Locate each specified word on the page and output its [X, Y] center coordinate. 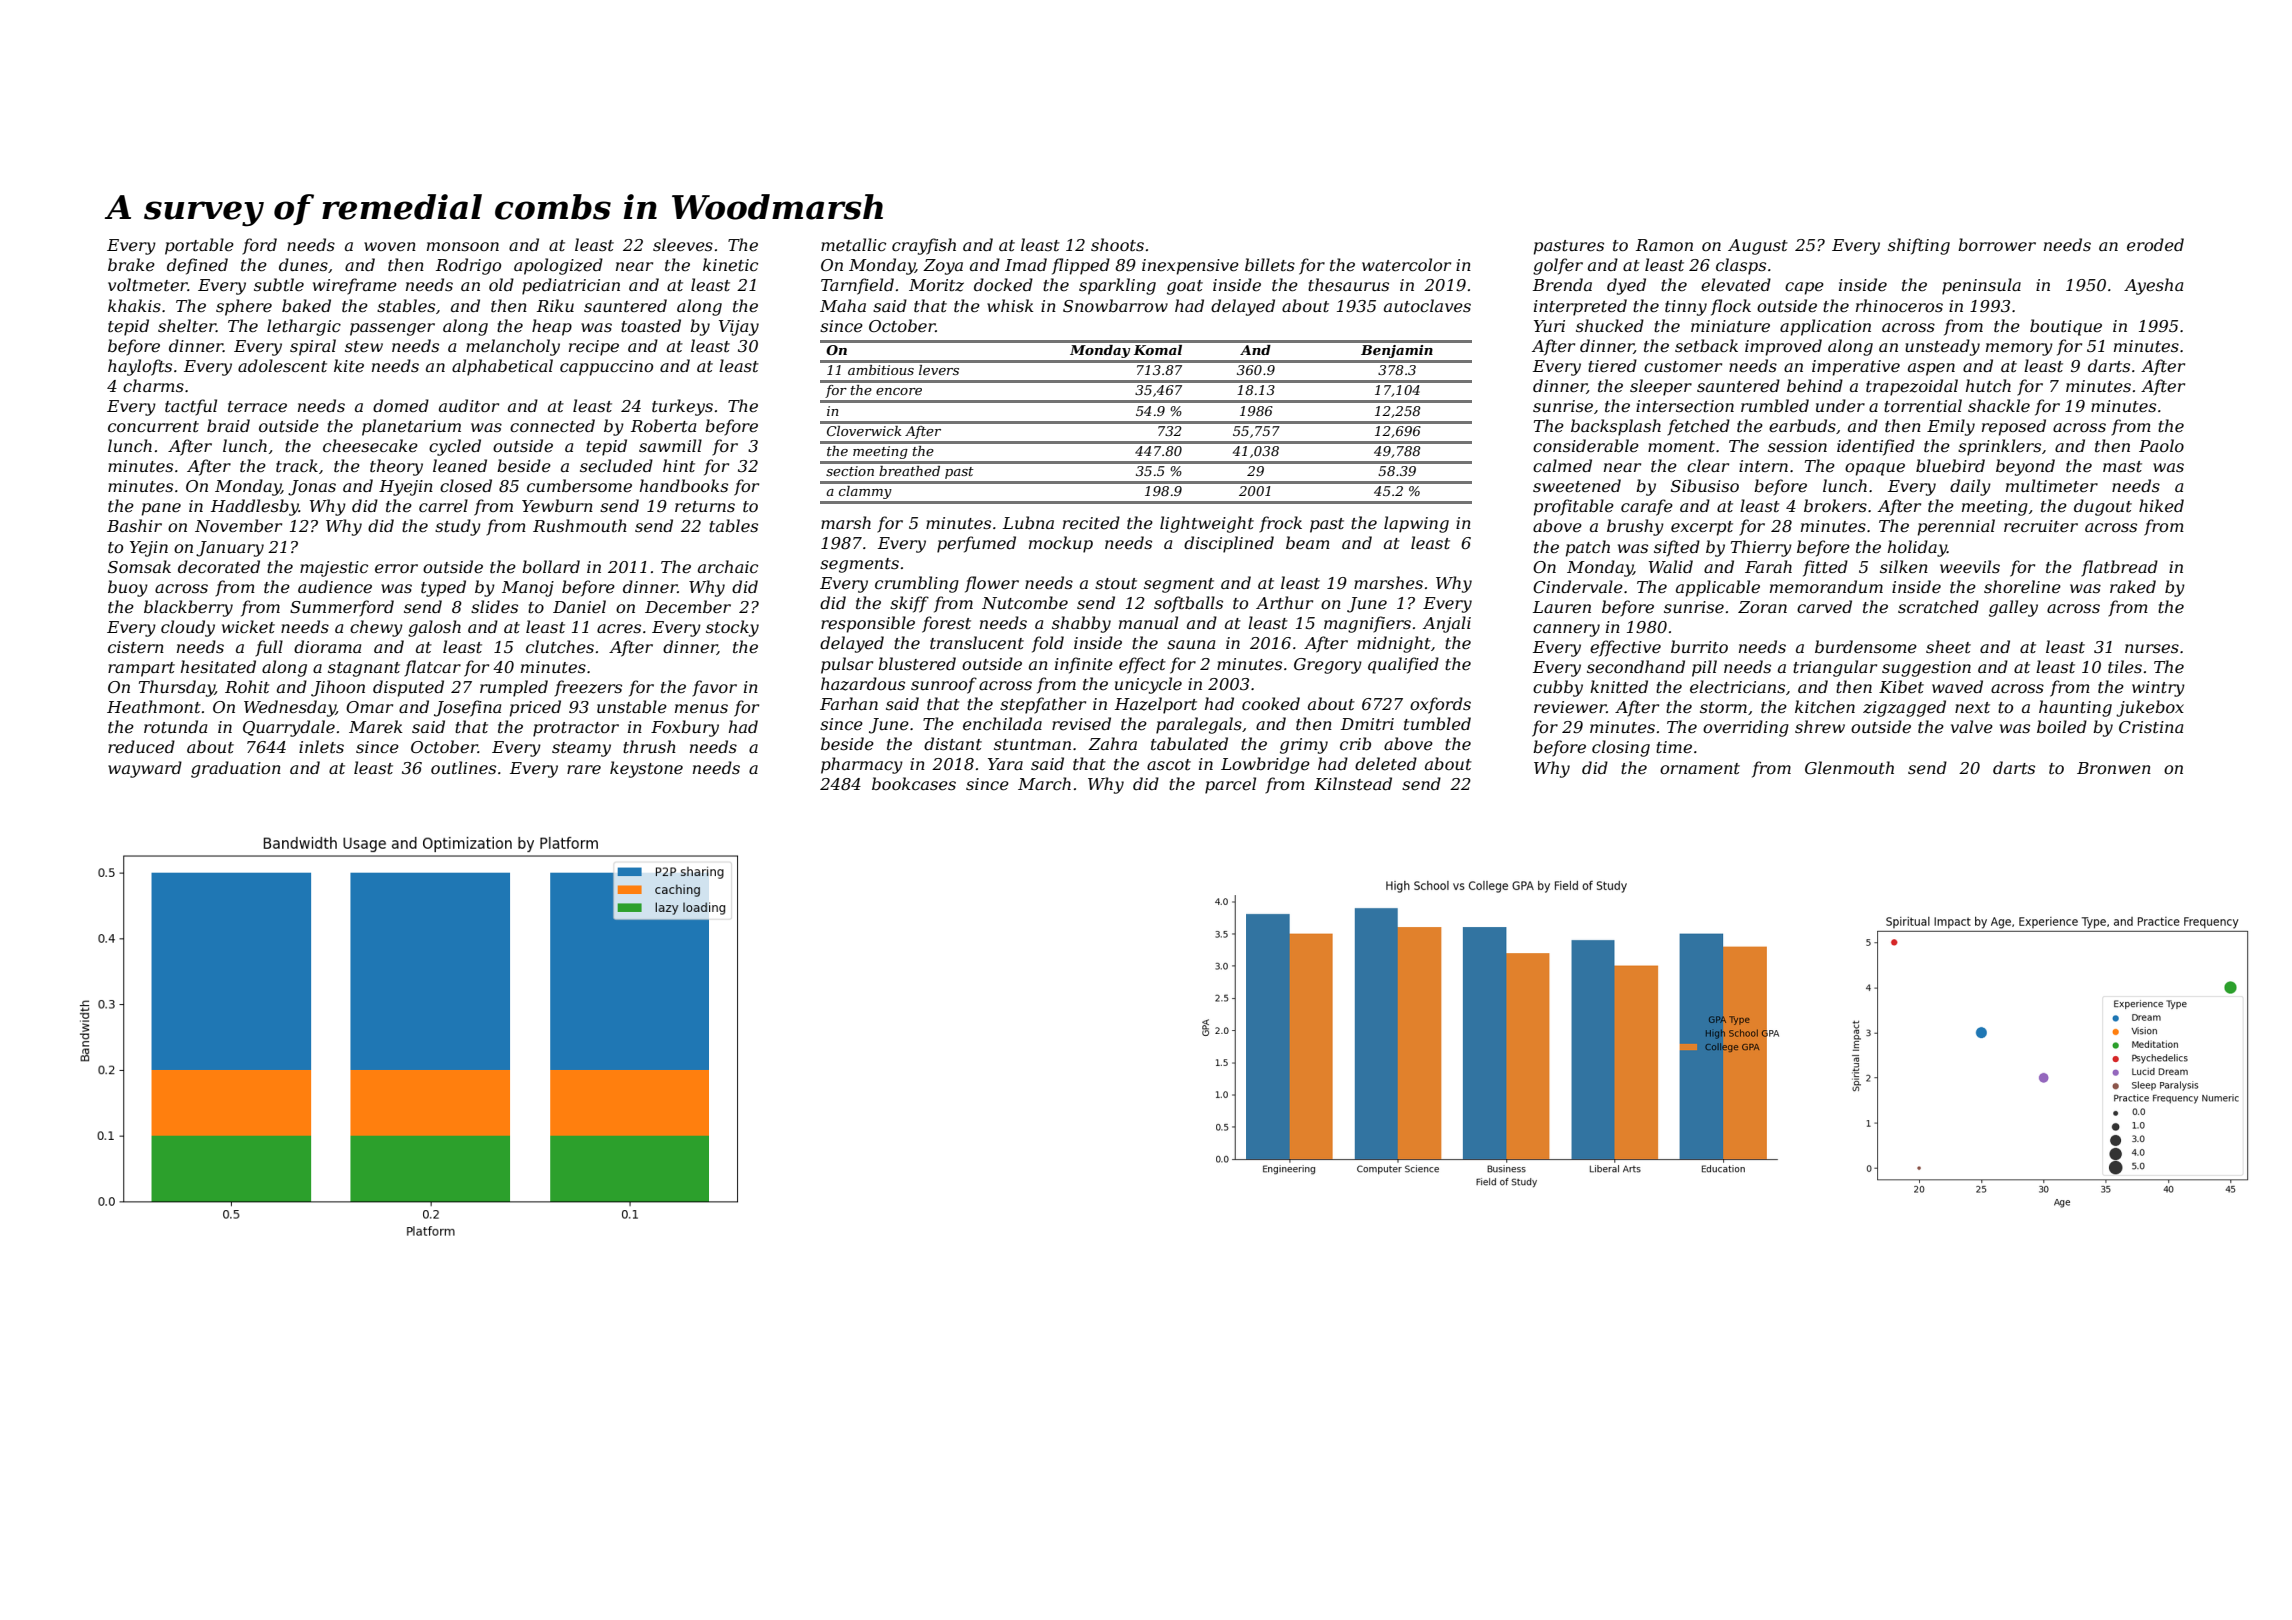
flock [1731, 307]
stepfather [1043, 705]
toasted [651, 325]
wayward [145, 769]
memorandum [1826, 586]
